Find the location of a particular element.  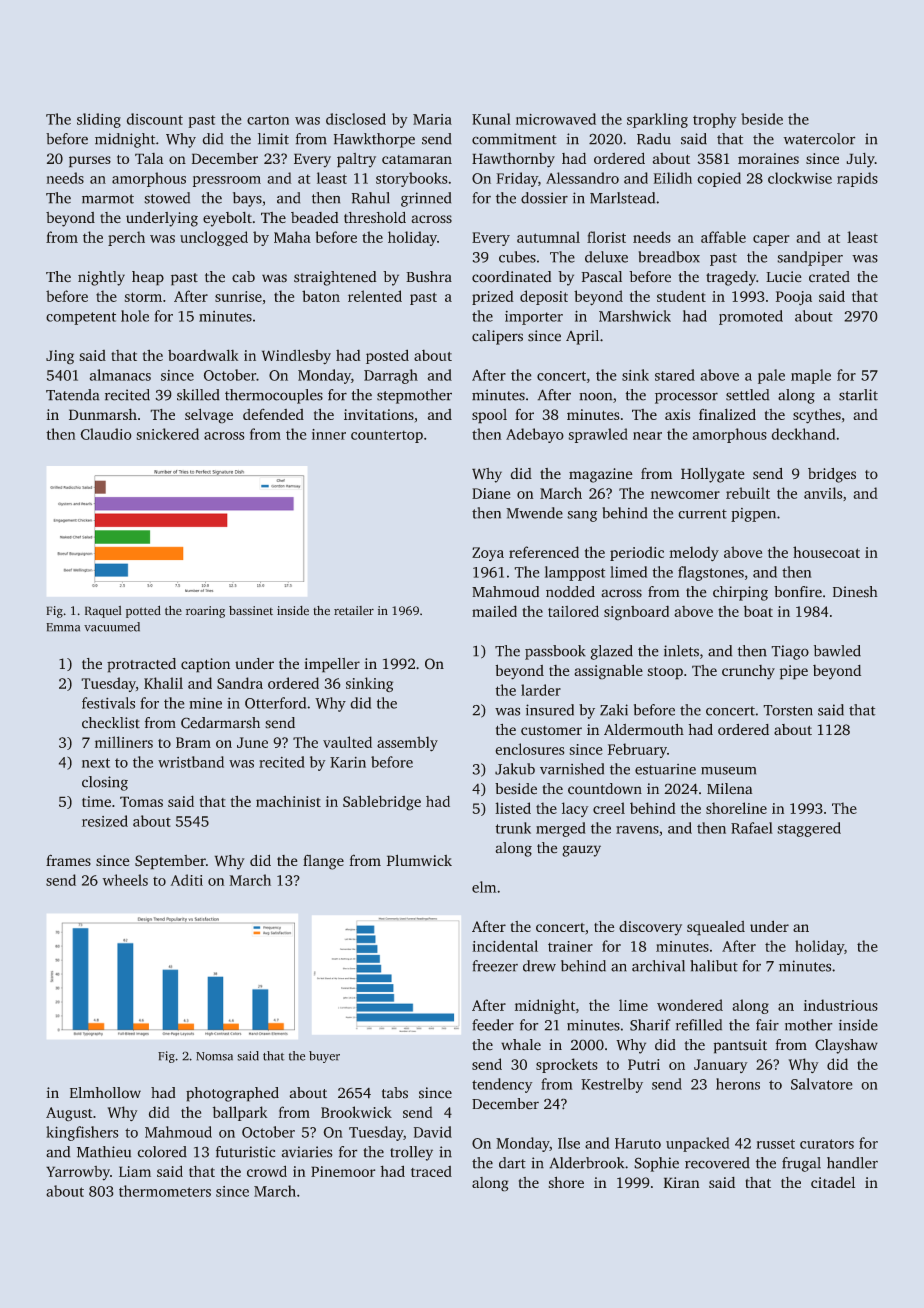

Aldermouth is located at coordinates (644, 729).
